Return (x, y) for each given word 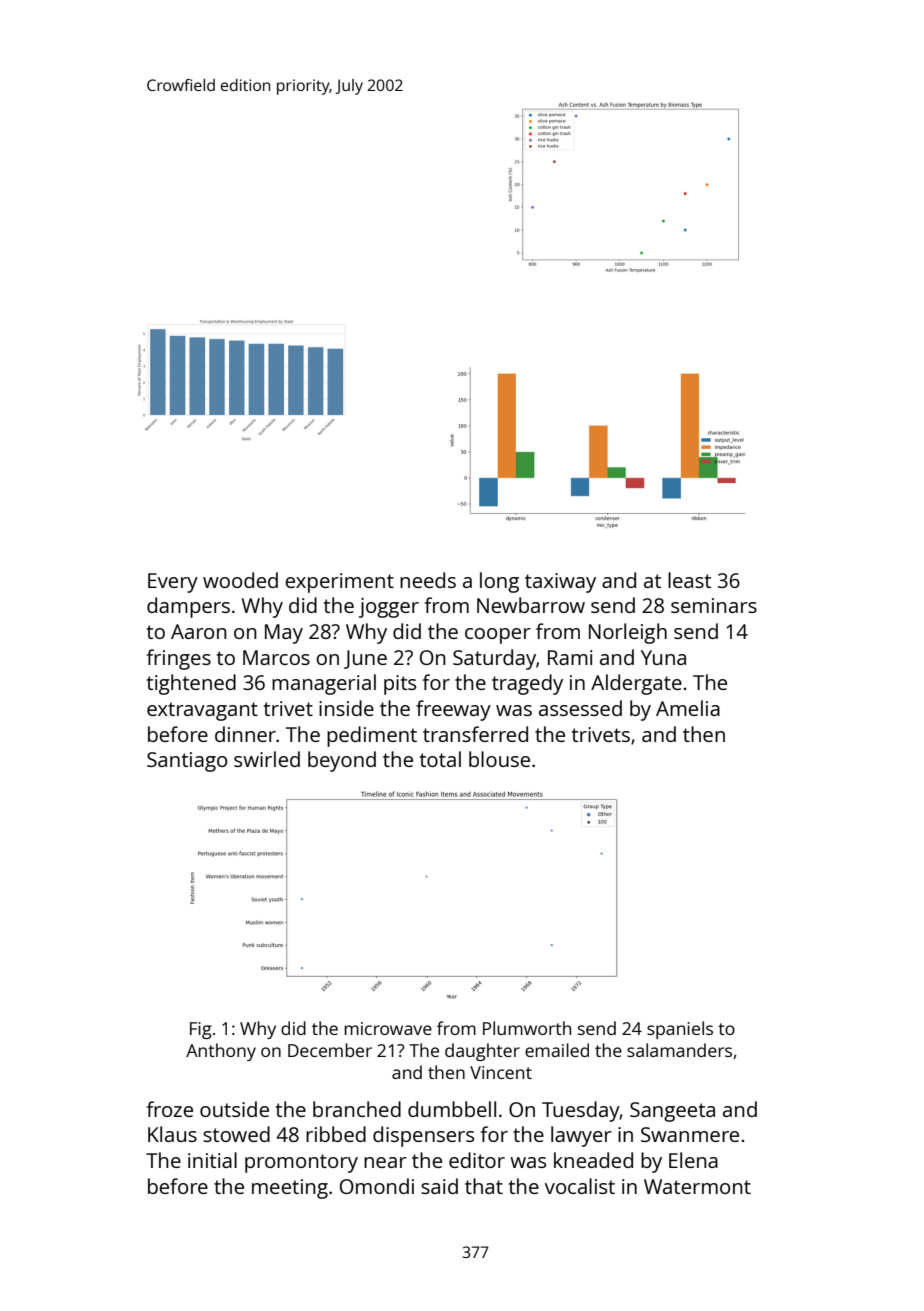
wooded (240, 580)
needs (428, 580)
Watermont (697, 1186)
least (689, 580)
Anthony (221, 1052)
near (385, 1162)
